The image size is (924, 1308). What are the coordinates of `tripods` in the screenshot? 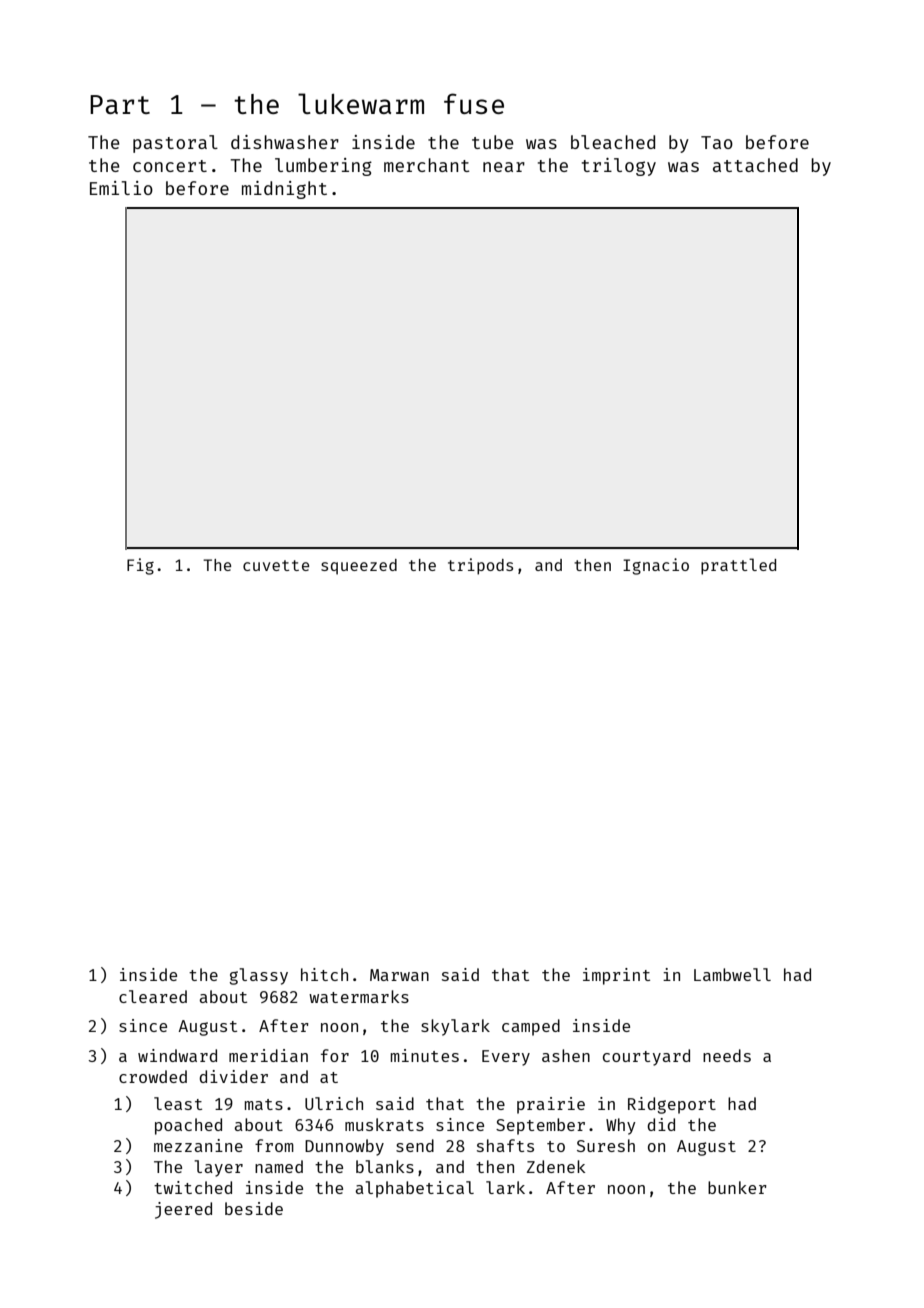 It's located at (480, 566).
